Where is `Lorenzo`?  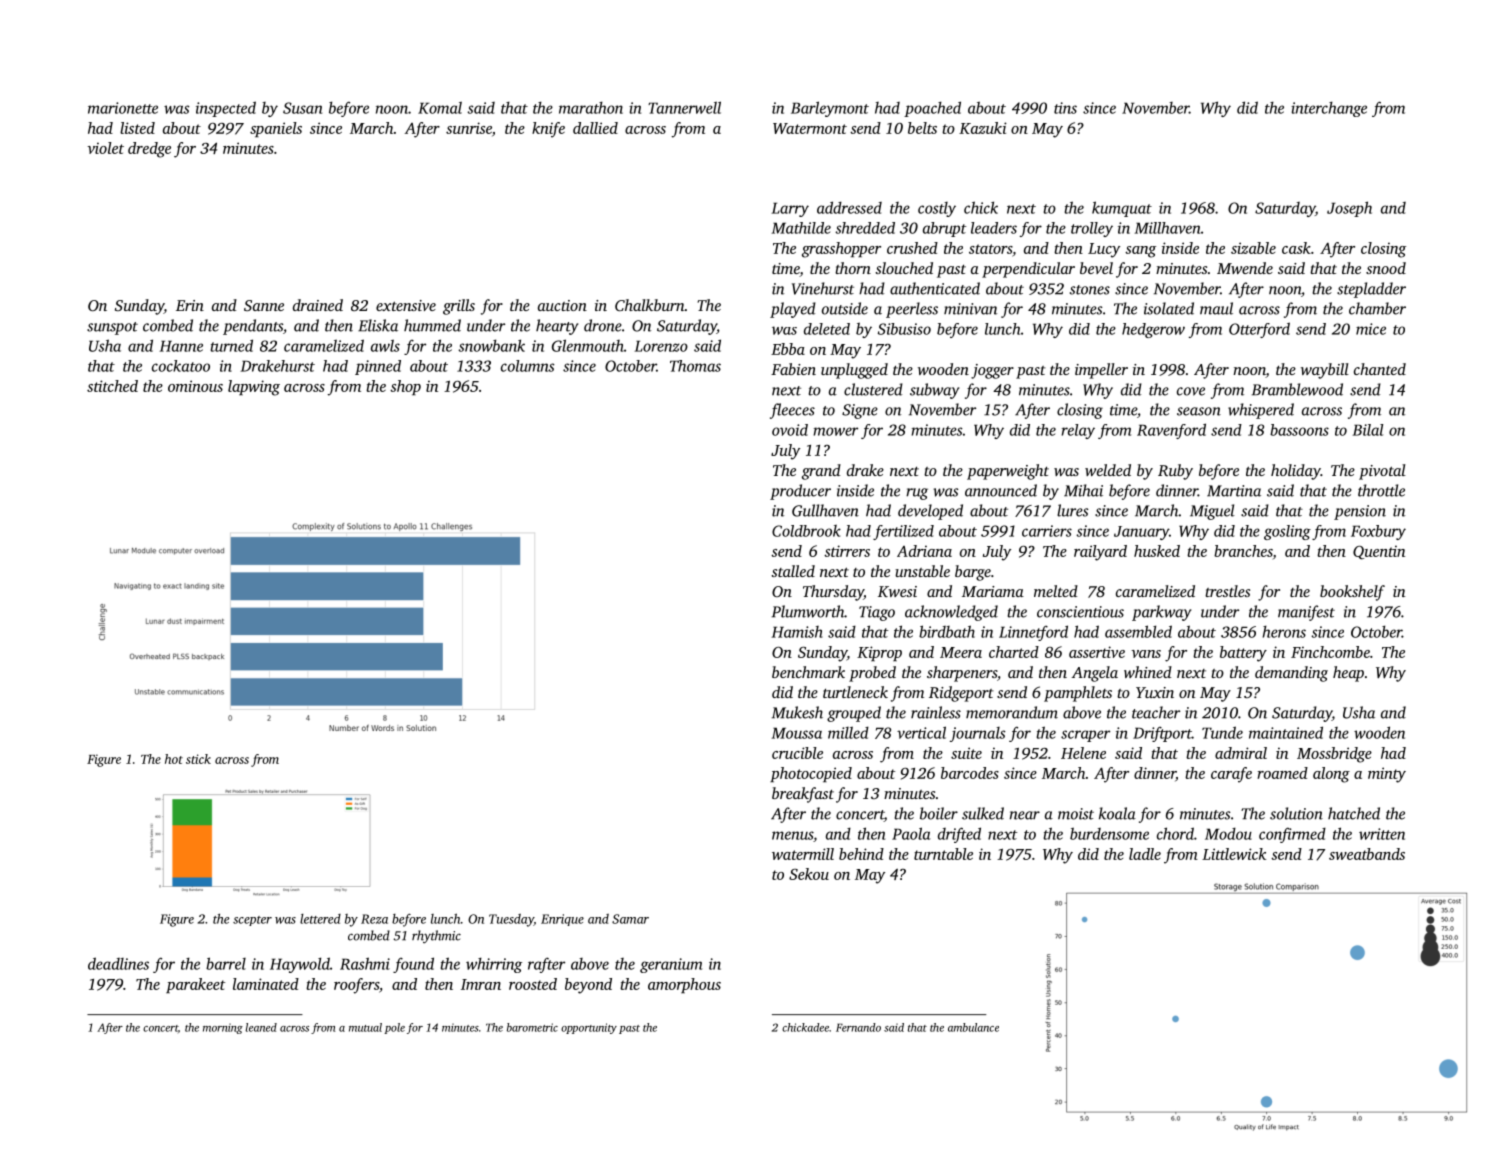 Lorenzo is located at coordinates (661, 346).
